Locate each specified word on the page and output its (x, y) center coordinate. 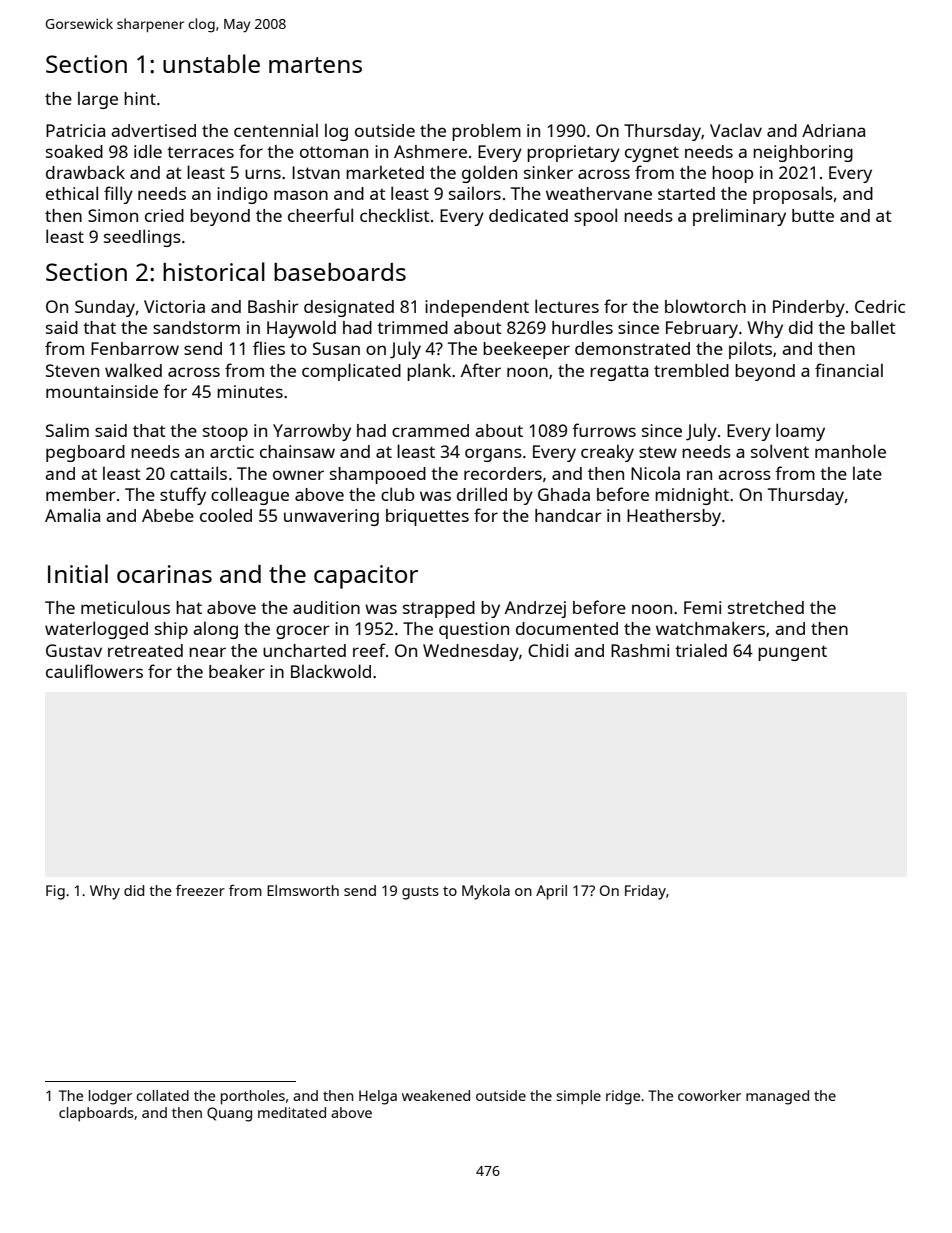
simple (578, 1097)
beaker (237, 671)
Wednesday (471, 652)
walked (133, 370)
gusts (420, 893)
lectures (567, 306)
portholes (253, 1097)
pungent (792, 653)
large (98, 100)
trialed (701, 650)
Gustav (74, 650)
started (686, 193)
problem (486, 132)
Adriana (833, 130)
